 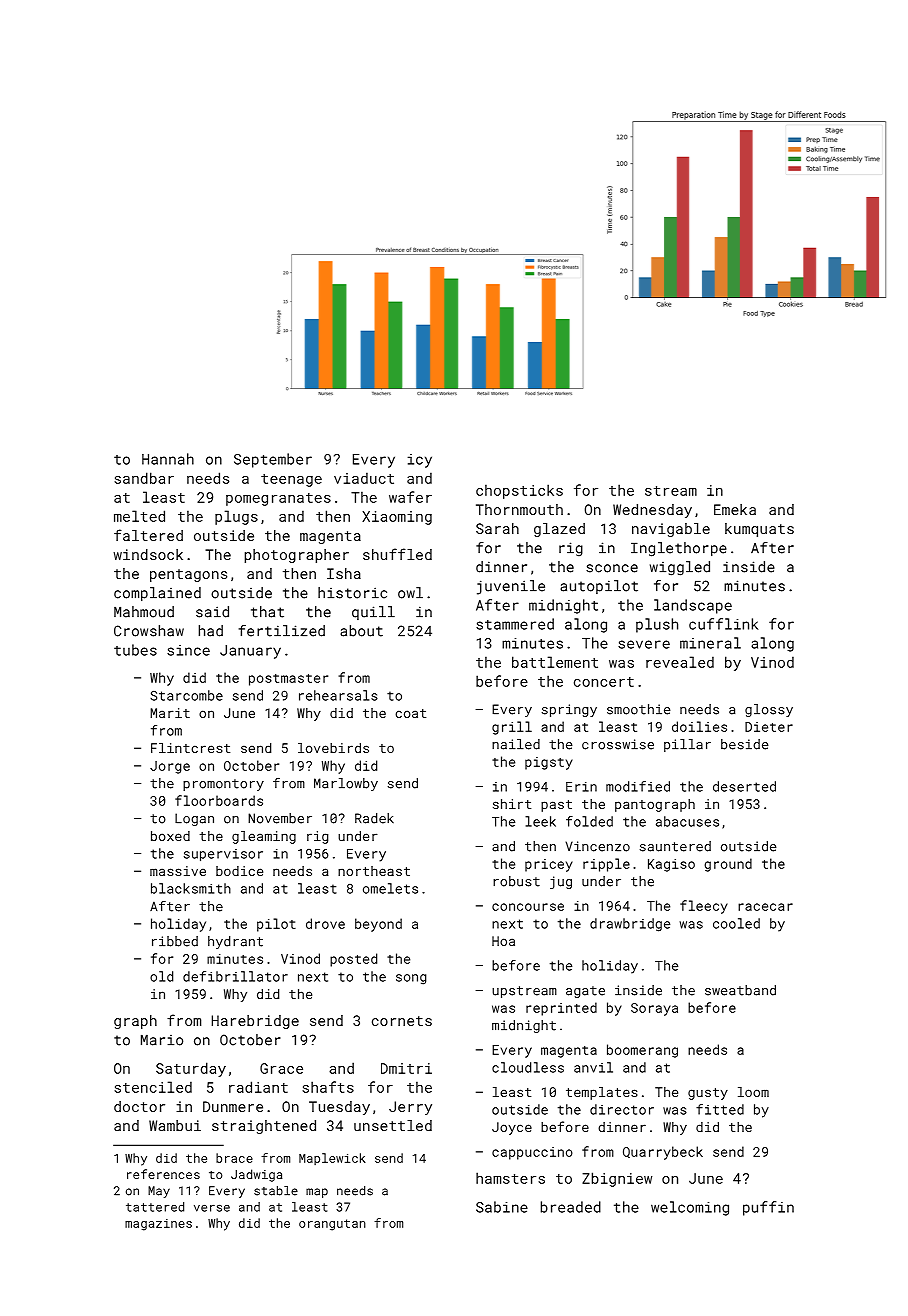 What do you see at coordinates (519, 509) in the image?
I see `Thornmouth` at bounding box center [519, 509].
